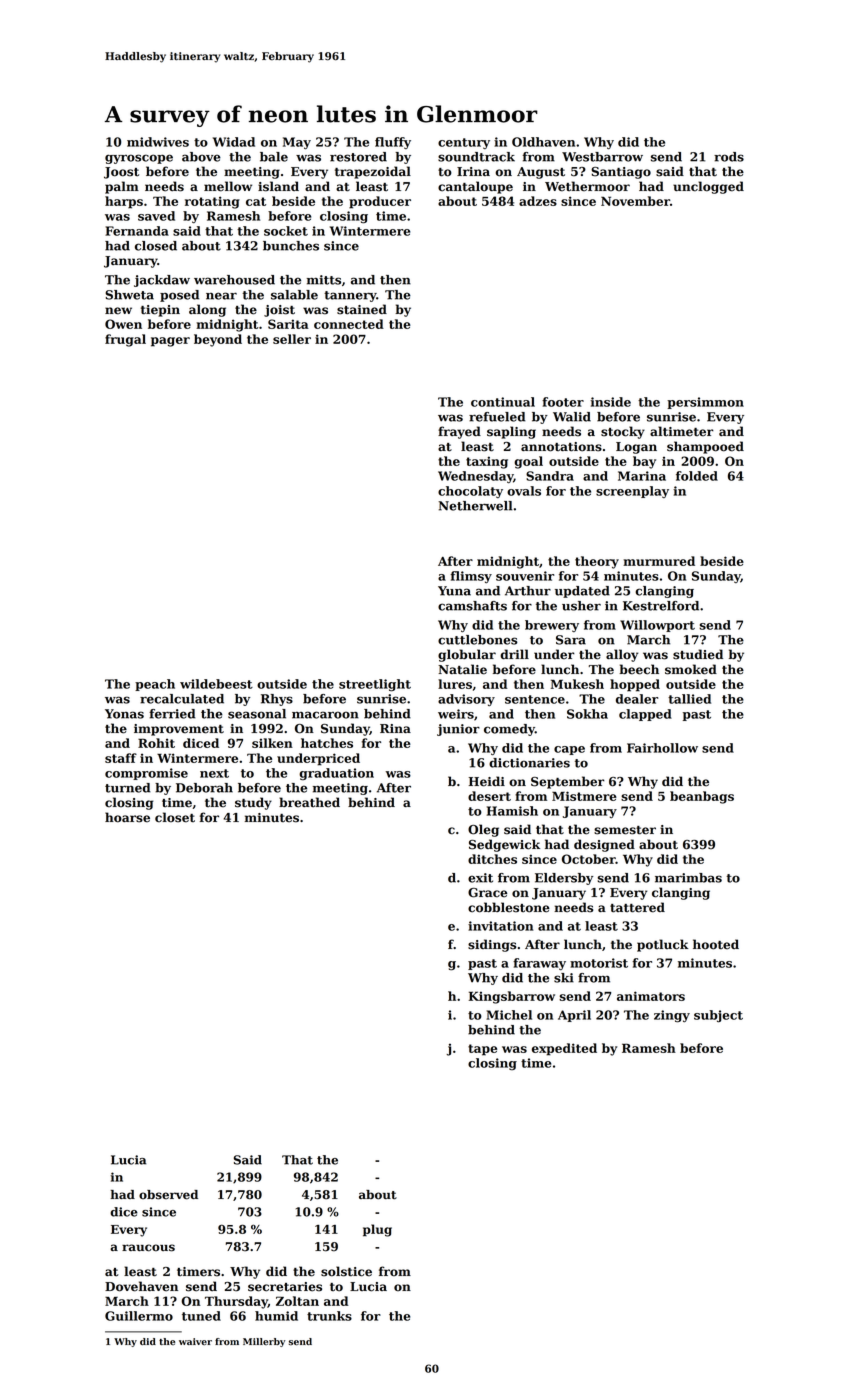 The image size is (849, 1400). Describe the element at coordinates (148, 1248) in the screenshot. I see `raucous` at that location.
